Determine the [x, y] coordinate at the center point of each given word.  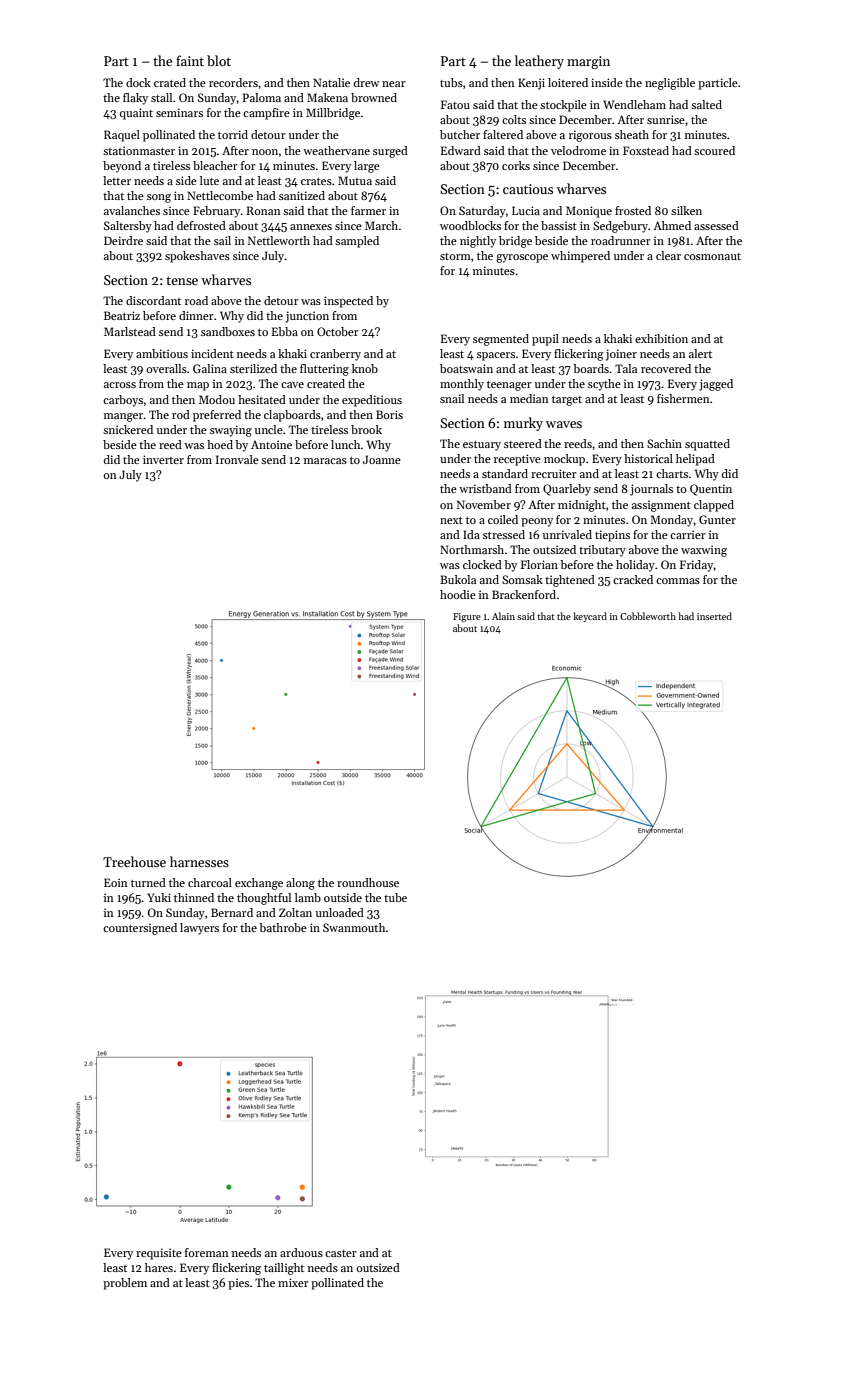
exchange [259, 884]
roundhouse [368, 882]
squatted [707, 445]
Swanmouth [354, 927]
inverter [163, 459]
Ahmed [672, 225]
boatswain [466, 368]
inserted [714, 616]
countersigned [140, 929]
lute [209, 180]
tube [395, 897]
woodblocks [470, 225]
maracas [325, 461]
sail [222, 240]
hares [159, 1267]
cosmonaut [712, 256]
